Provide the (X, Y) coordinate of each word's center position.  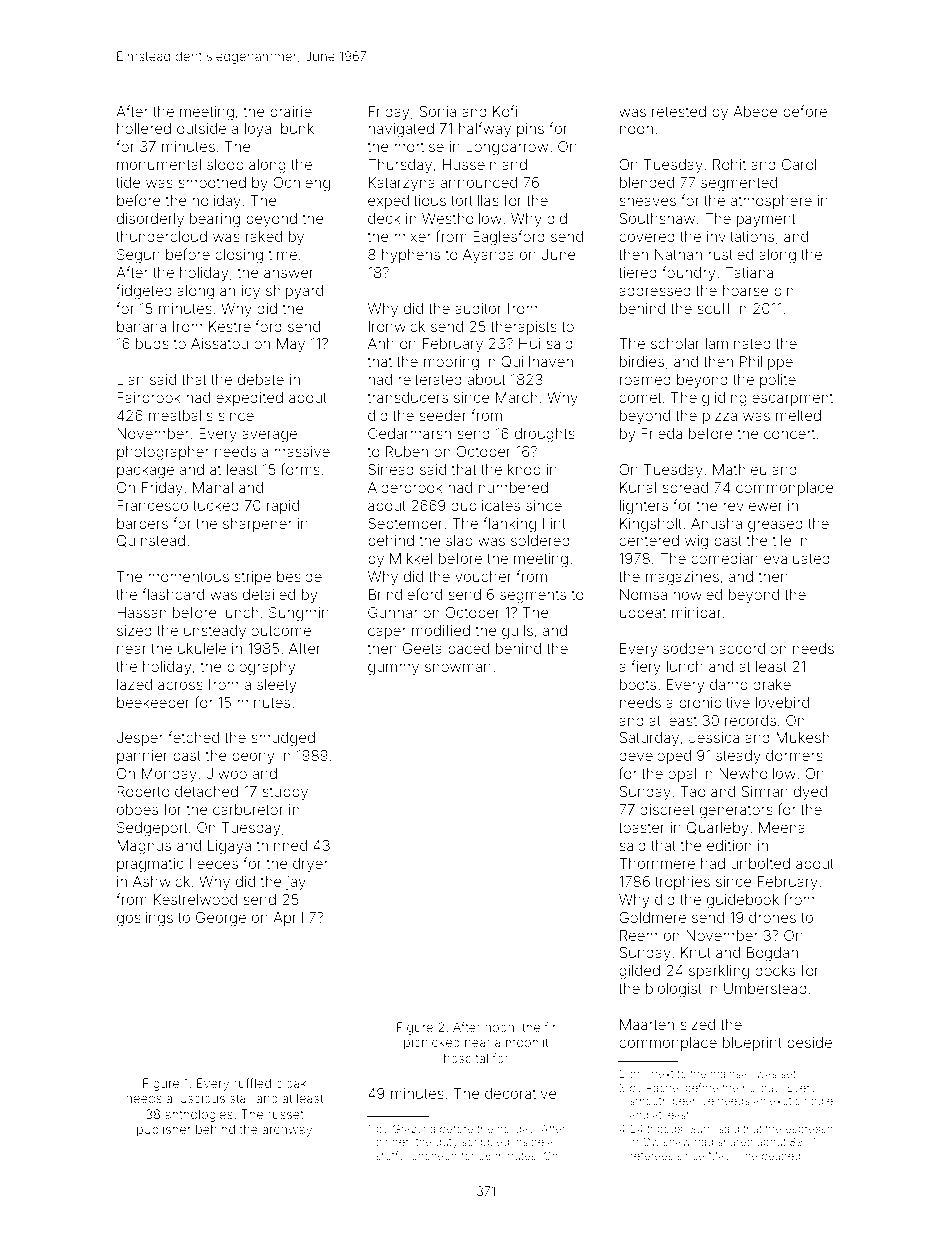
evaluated (797, 558)
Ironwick (397, 326)
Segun (138, 256)
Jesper (140, 739)
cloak (291, 1083)
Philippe (766, 363)
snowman (458, 667)
